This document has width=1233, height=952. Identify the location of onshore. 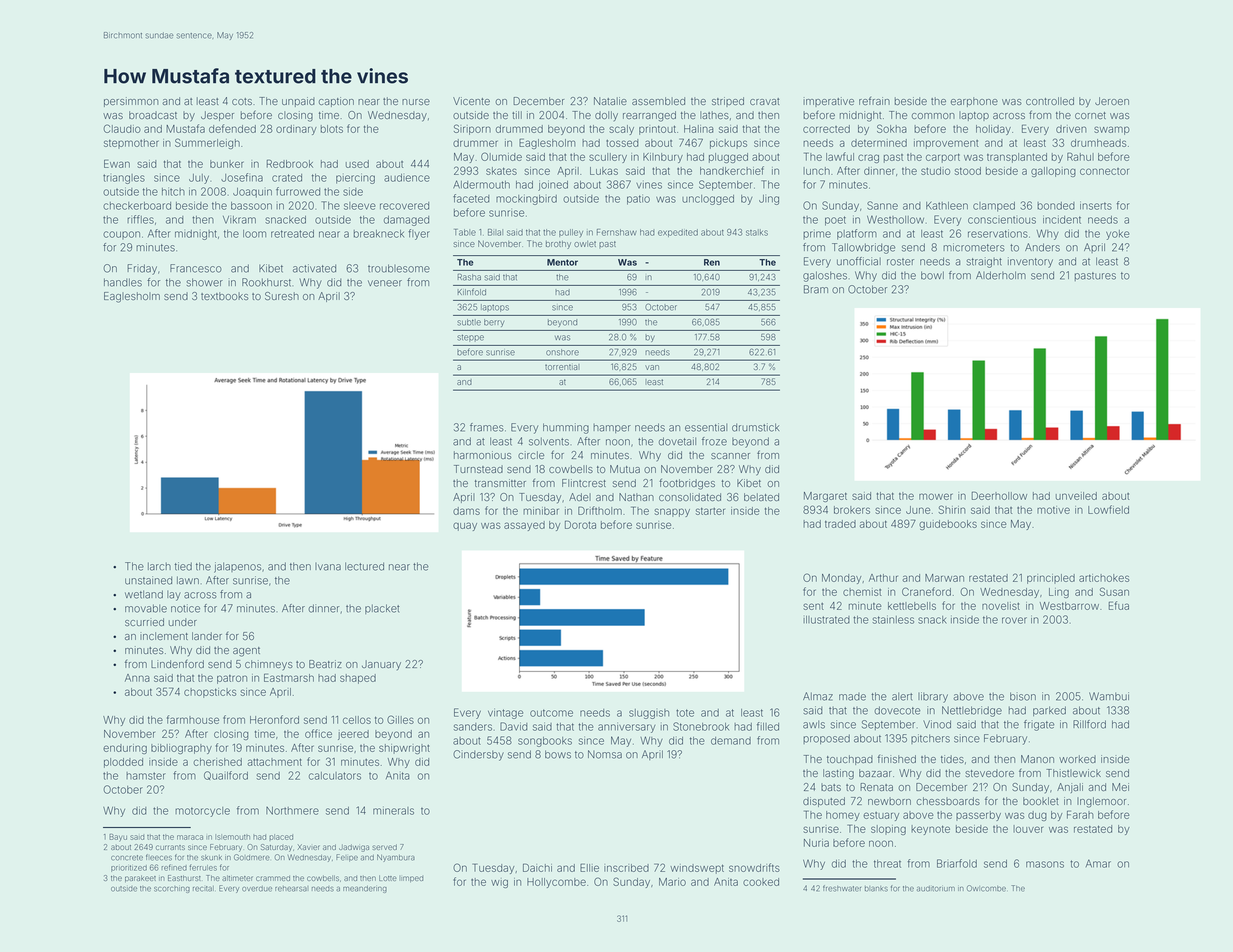
(562, 352).
